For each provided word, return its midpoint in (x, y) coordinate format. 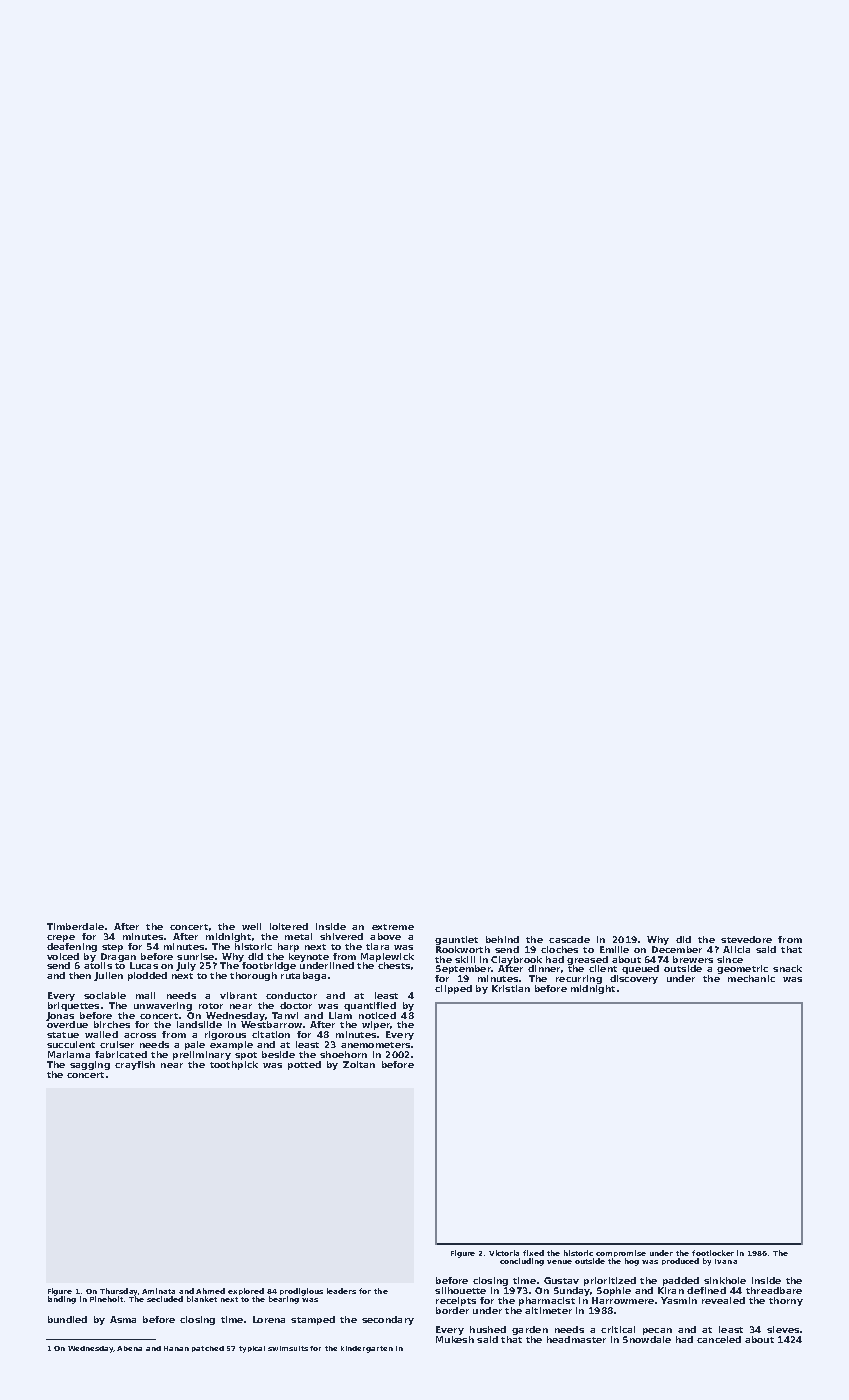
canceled (719, 1339)
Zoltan (359, 1064)
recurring (579, 979)
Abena (129, 1348)
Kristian (511, 988)
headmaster (576, 1339)
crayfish (135, 1065)
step (112, 948)
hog (632, 1262)
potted (304, 1065)
